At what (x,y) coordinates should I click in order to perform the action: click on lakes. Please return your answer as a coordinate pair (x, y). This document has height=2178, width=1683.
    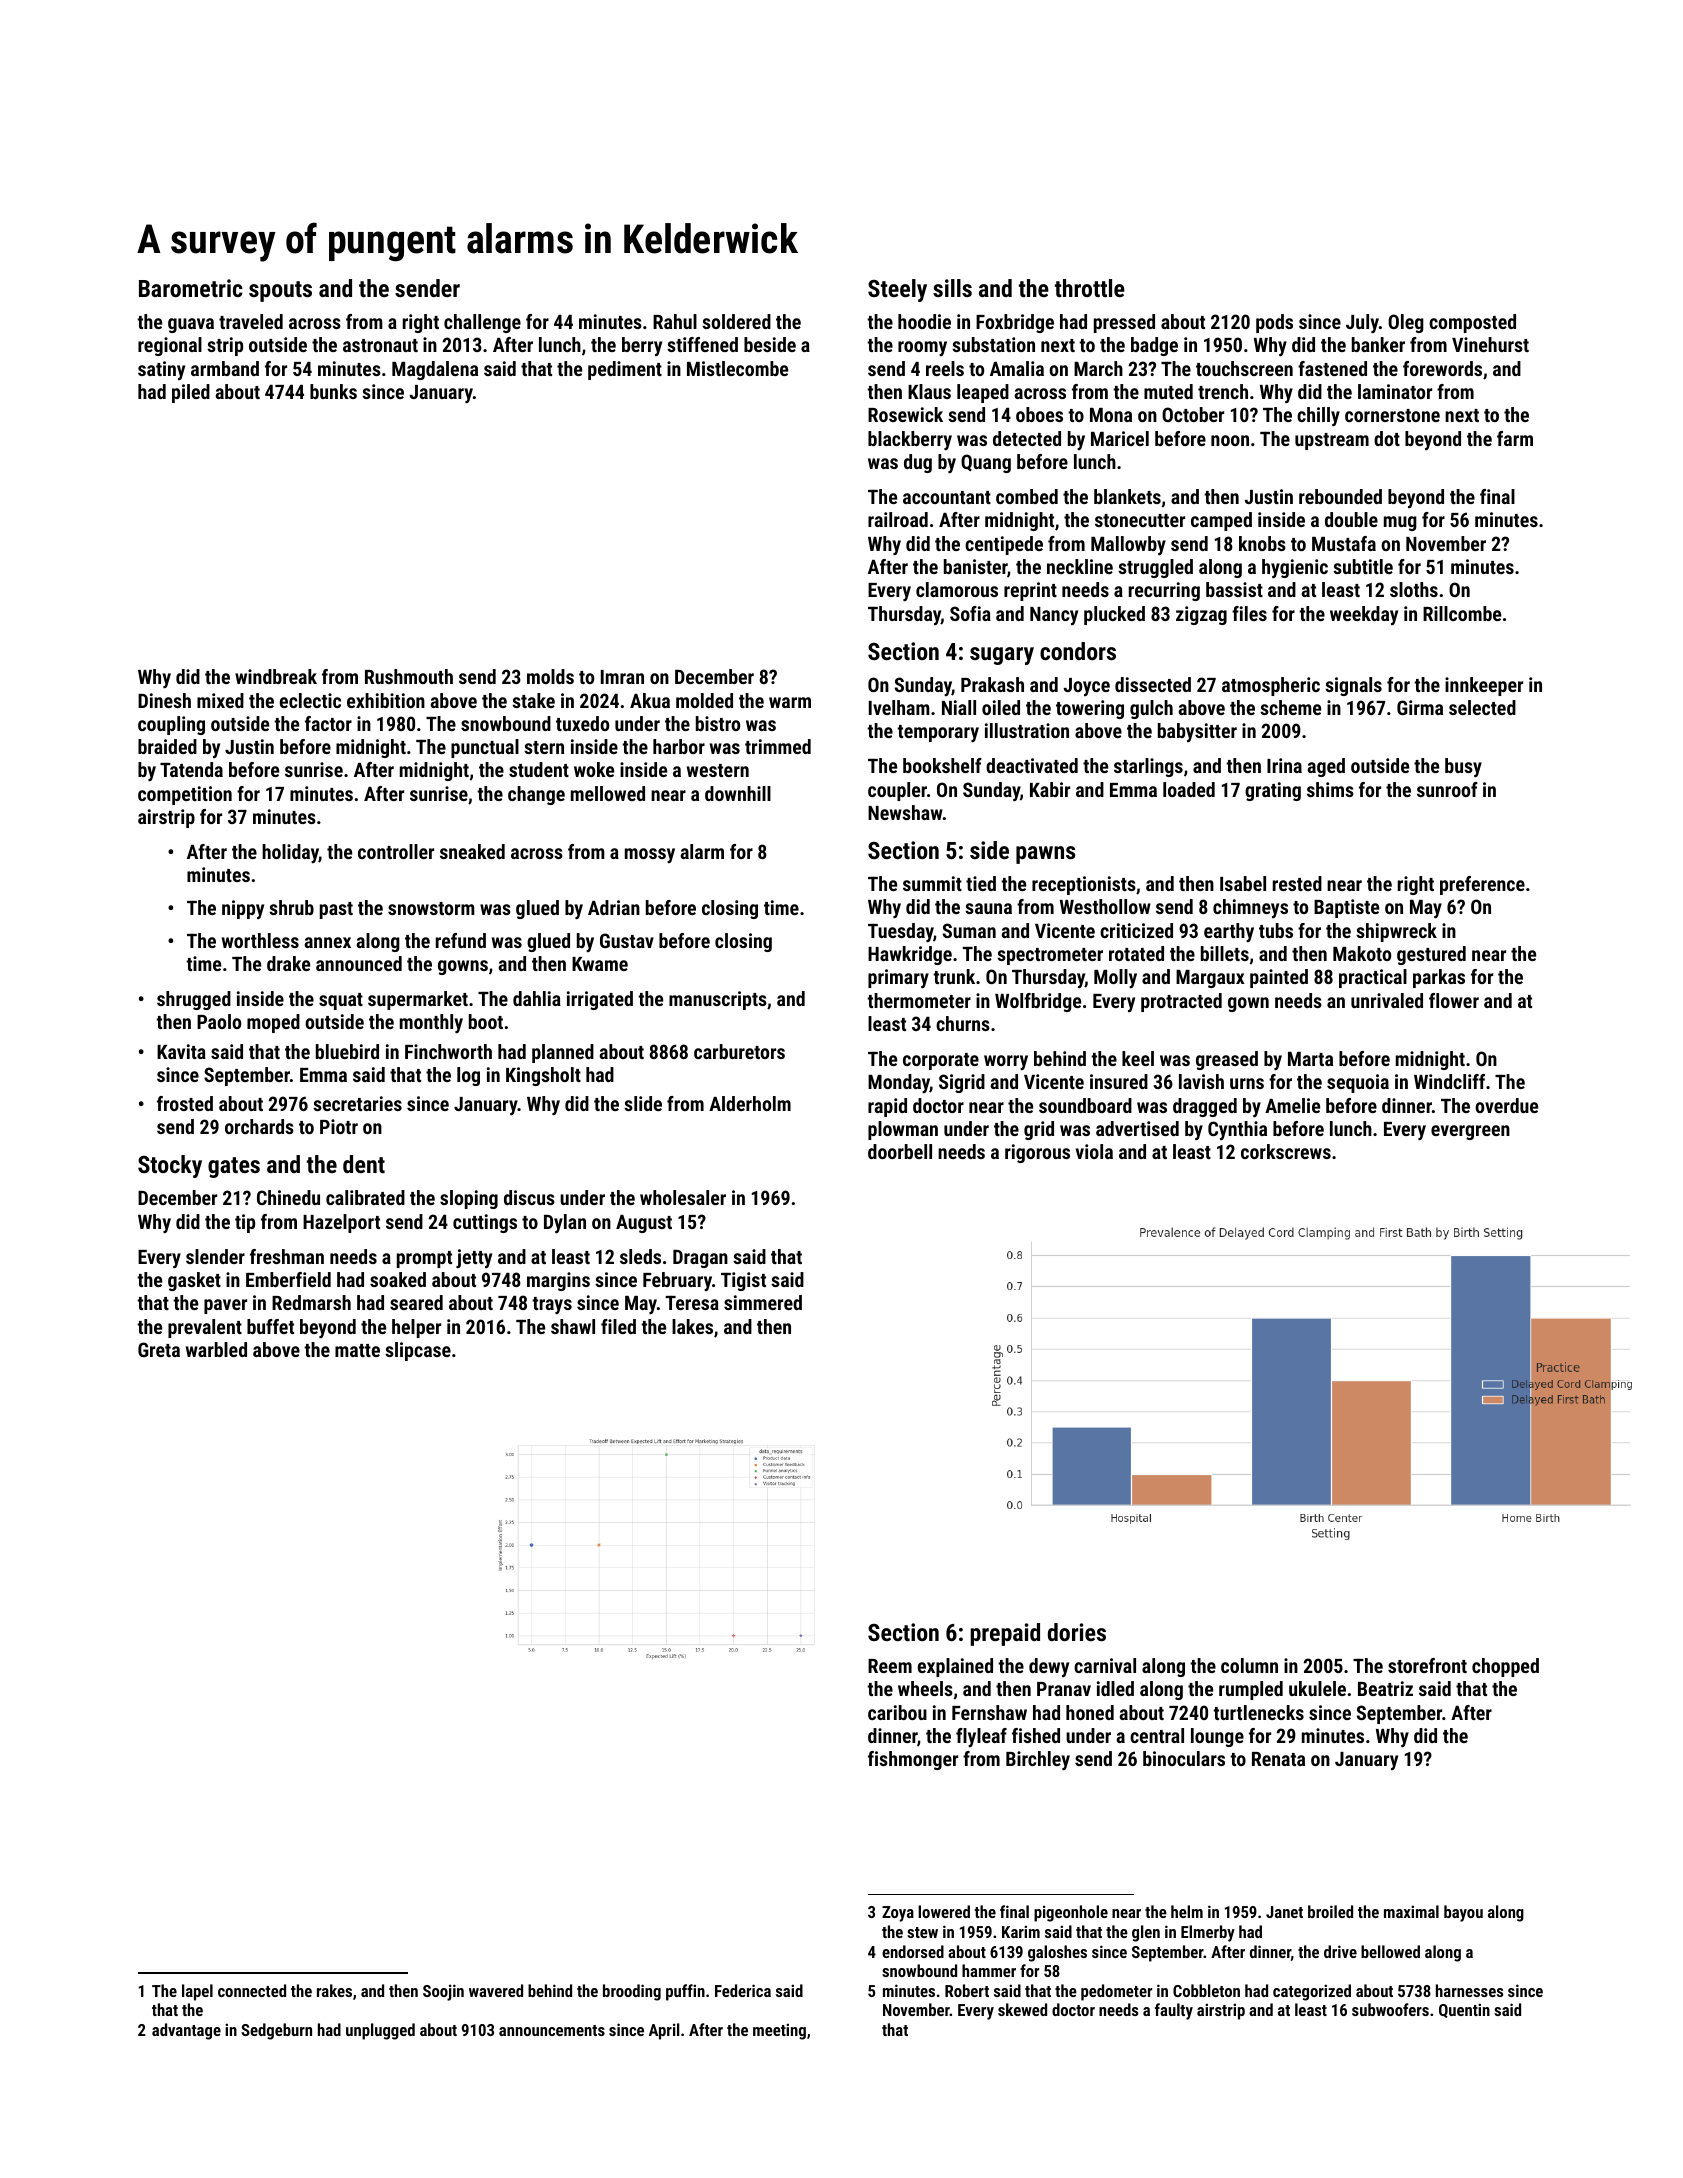
    Looking at the image, I should click on (692, 1326).
